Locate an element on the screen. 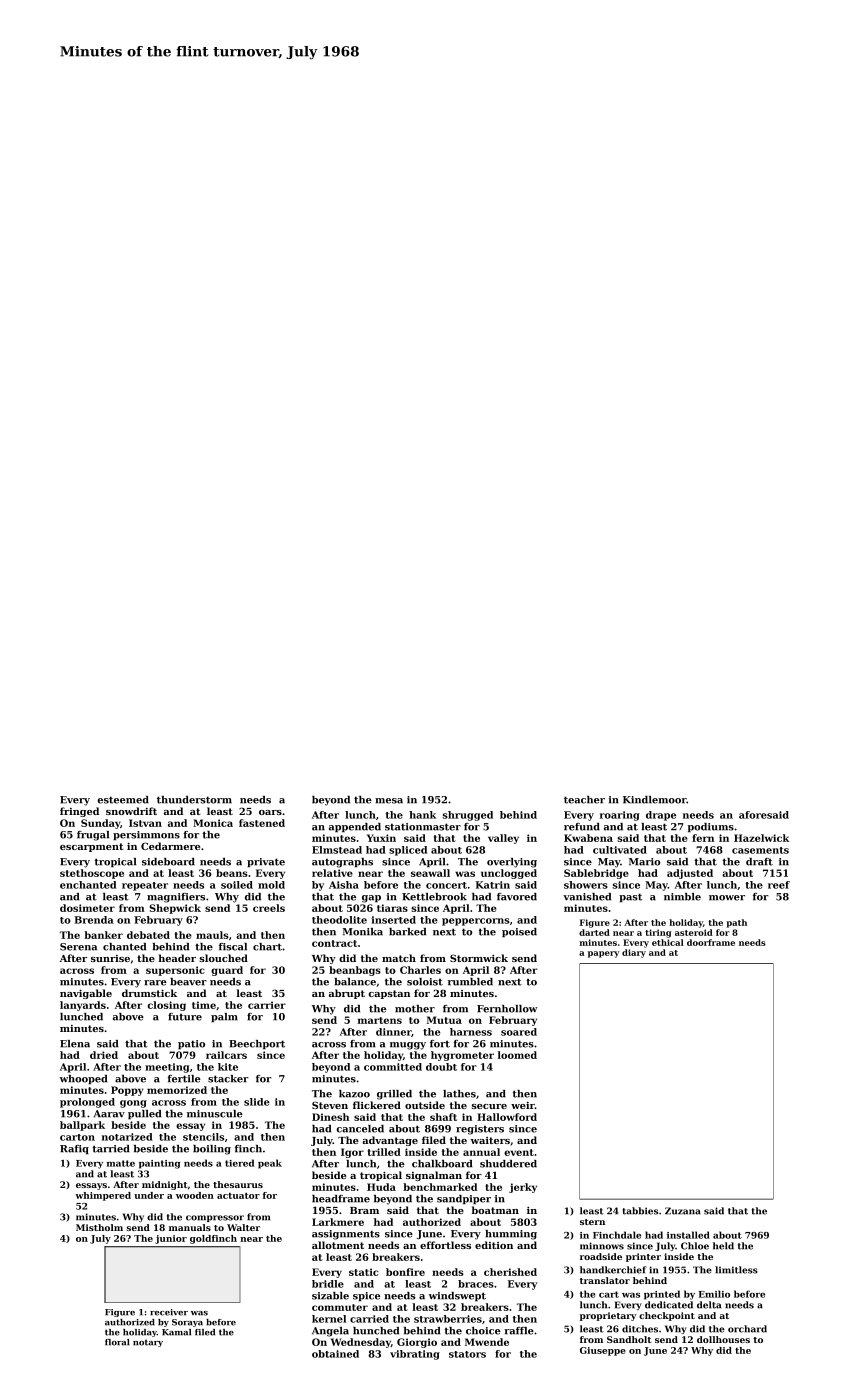 This screenshot has height=1400, width=849. mesa is located at coordinates (389, 801).
